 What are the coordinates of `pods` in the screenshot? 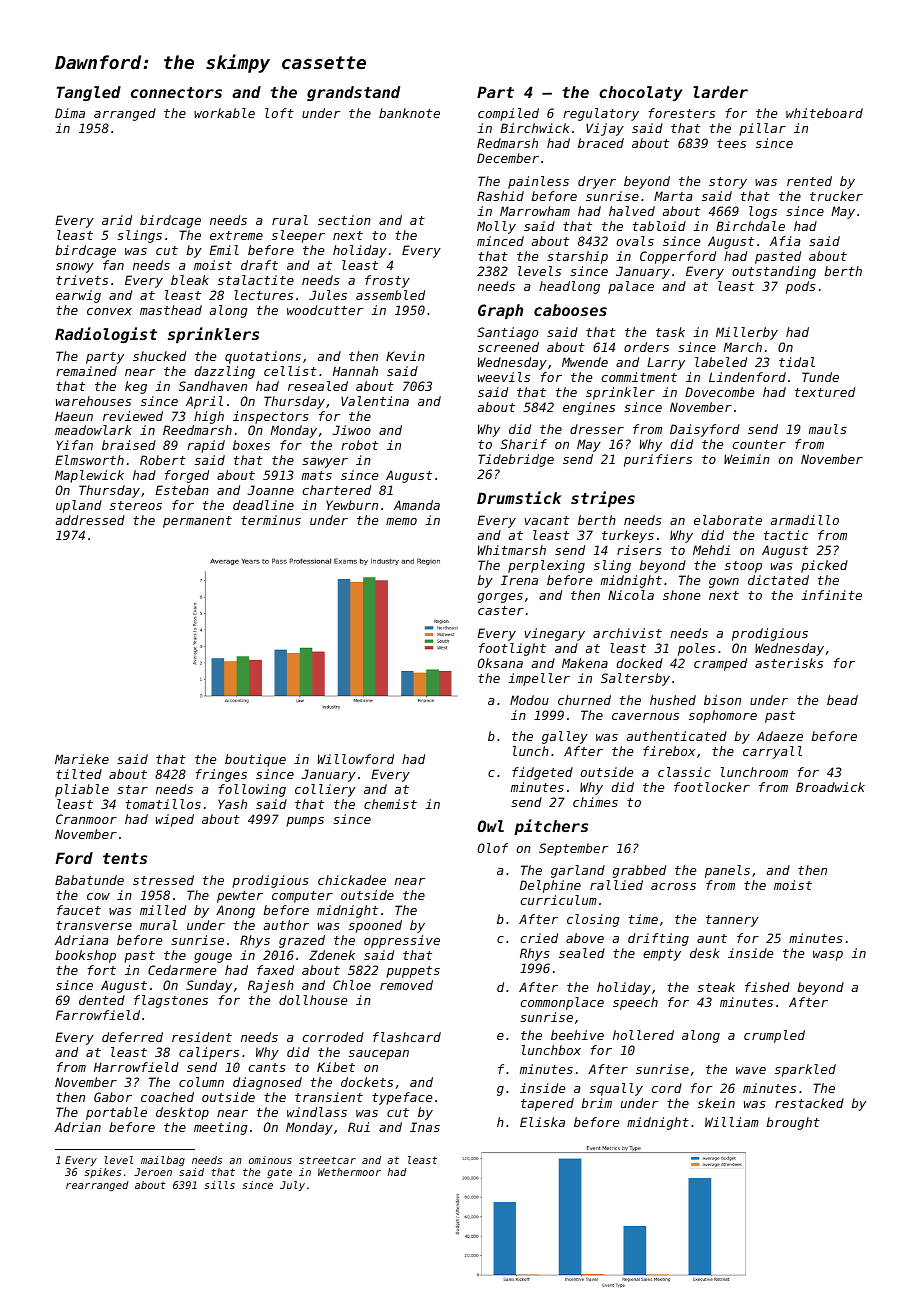 It's located at (801, 287).
